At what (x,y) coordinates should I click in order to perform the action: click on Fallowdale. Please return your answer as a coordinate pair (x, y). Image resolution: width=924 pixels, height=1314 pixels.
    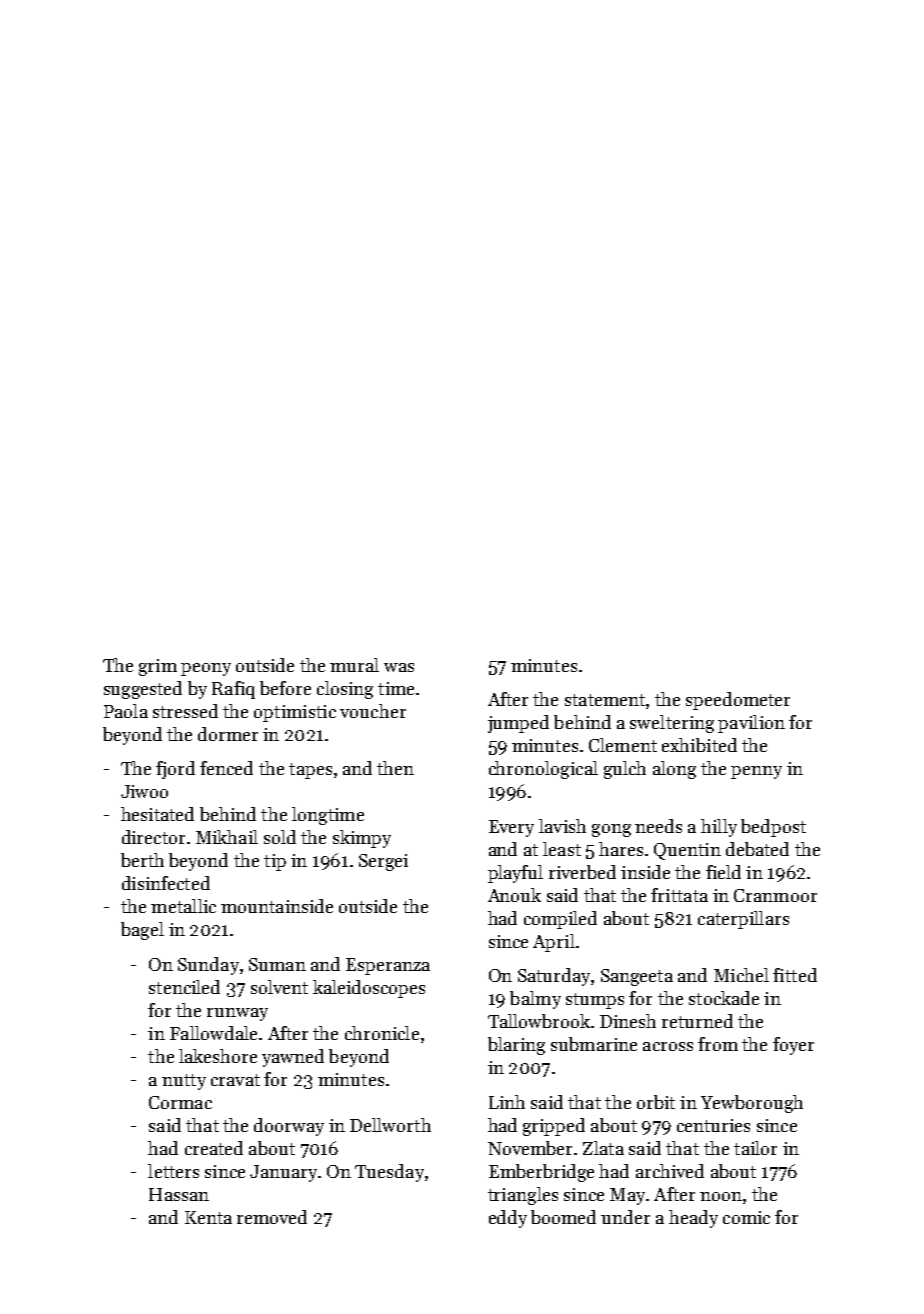
    Looking at the image, I should click on (213, 1033).
